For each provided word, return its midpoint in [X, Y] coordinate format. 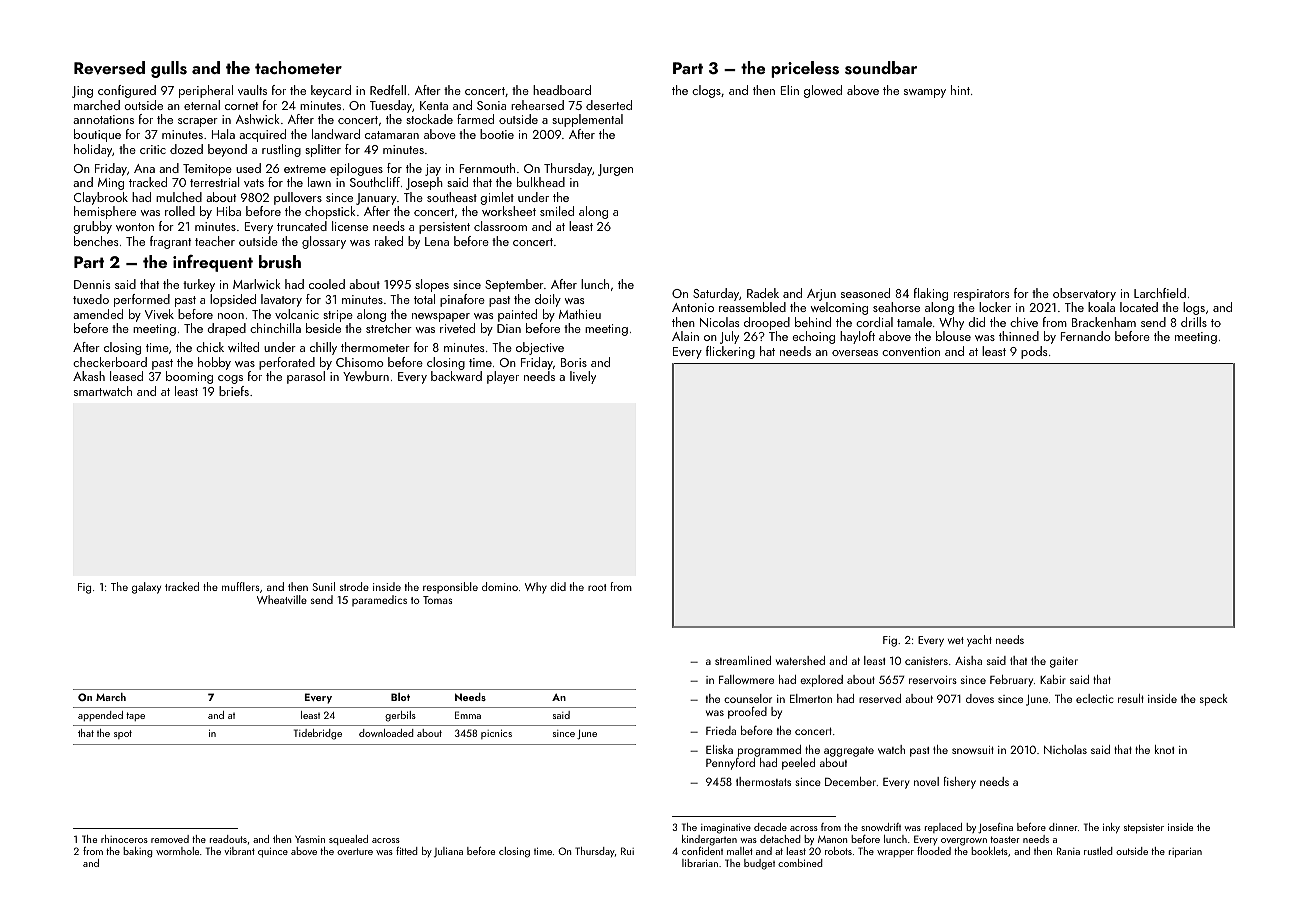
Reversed [109, 68]
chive [1024, 322]
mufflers [240, 586]
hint [960, 90]
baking [138, 852]
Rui [627, 851]
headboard [562, 90]
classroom [500, 226]
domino [500, 586]
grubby [93, 227]
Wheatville [282, 599]
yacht [979, 641]
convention [911, 351]
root [597, 587]
